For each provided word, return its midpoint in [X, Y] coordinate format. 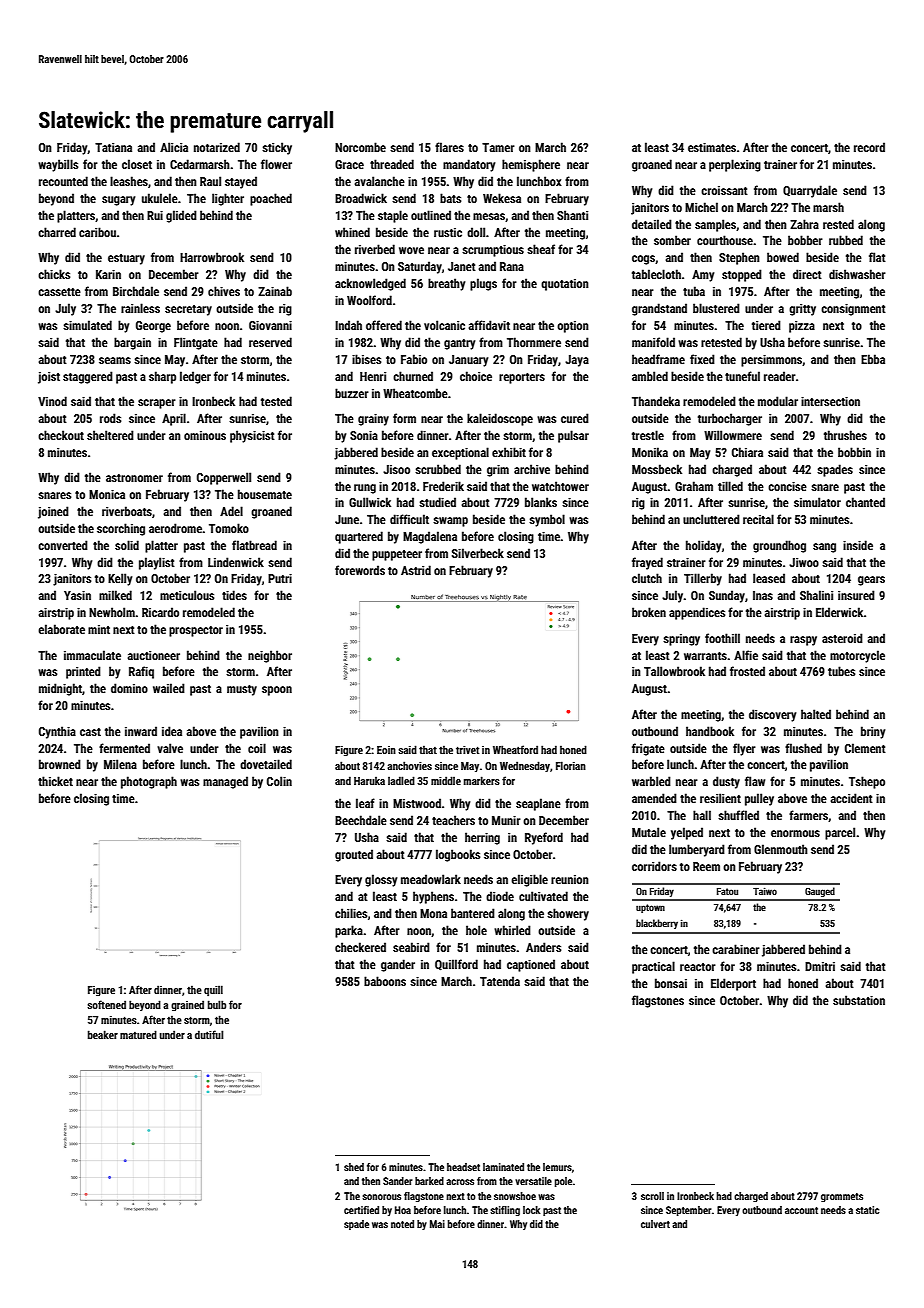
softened [106, 1004]
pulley [759, 799]
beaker [103, 1034]
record [869, 147]
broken [649, 612]
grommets [842, 1197]
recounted [63, 181]
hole [476, 930]
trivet [467, 750]
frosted [747, 671]
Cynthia [57, 732]
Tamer [498, 147]
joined [53, 512]
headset [463, 1167]
